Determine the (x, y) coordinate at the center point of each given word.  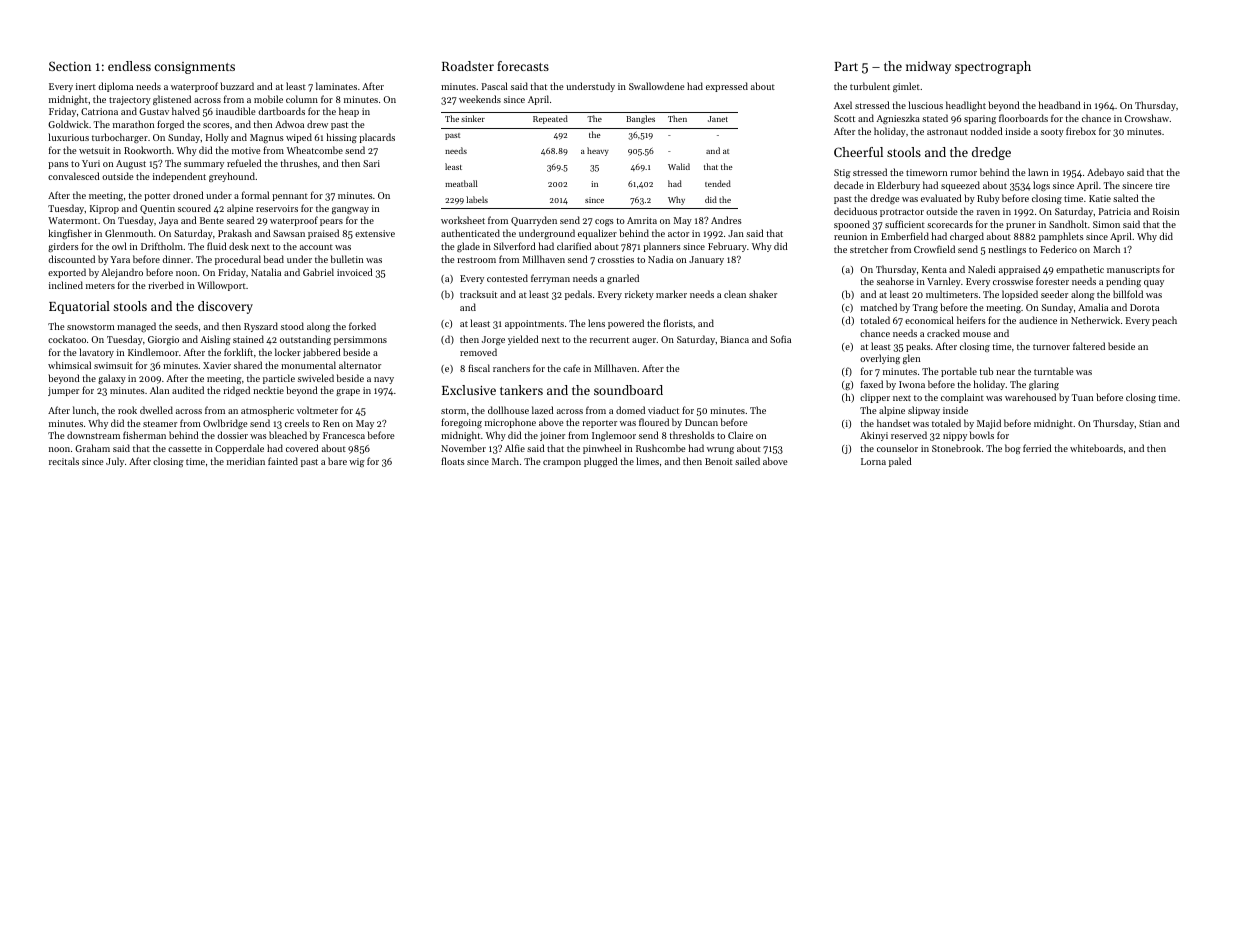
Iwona (912, 384)
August (131, 164)
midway (928, 67)
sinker (473, 118)
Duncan (701, 422)
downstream (93, 435)
